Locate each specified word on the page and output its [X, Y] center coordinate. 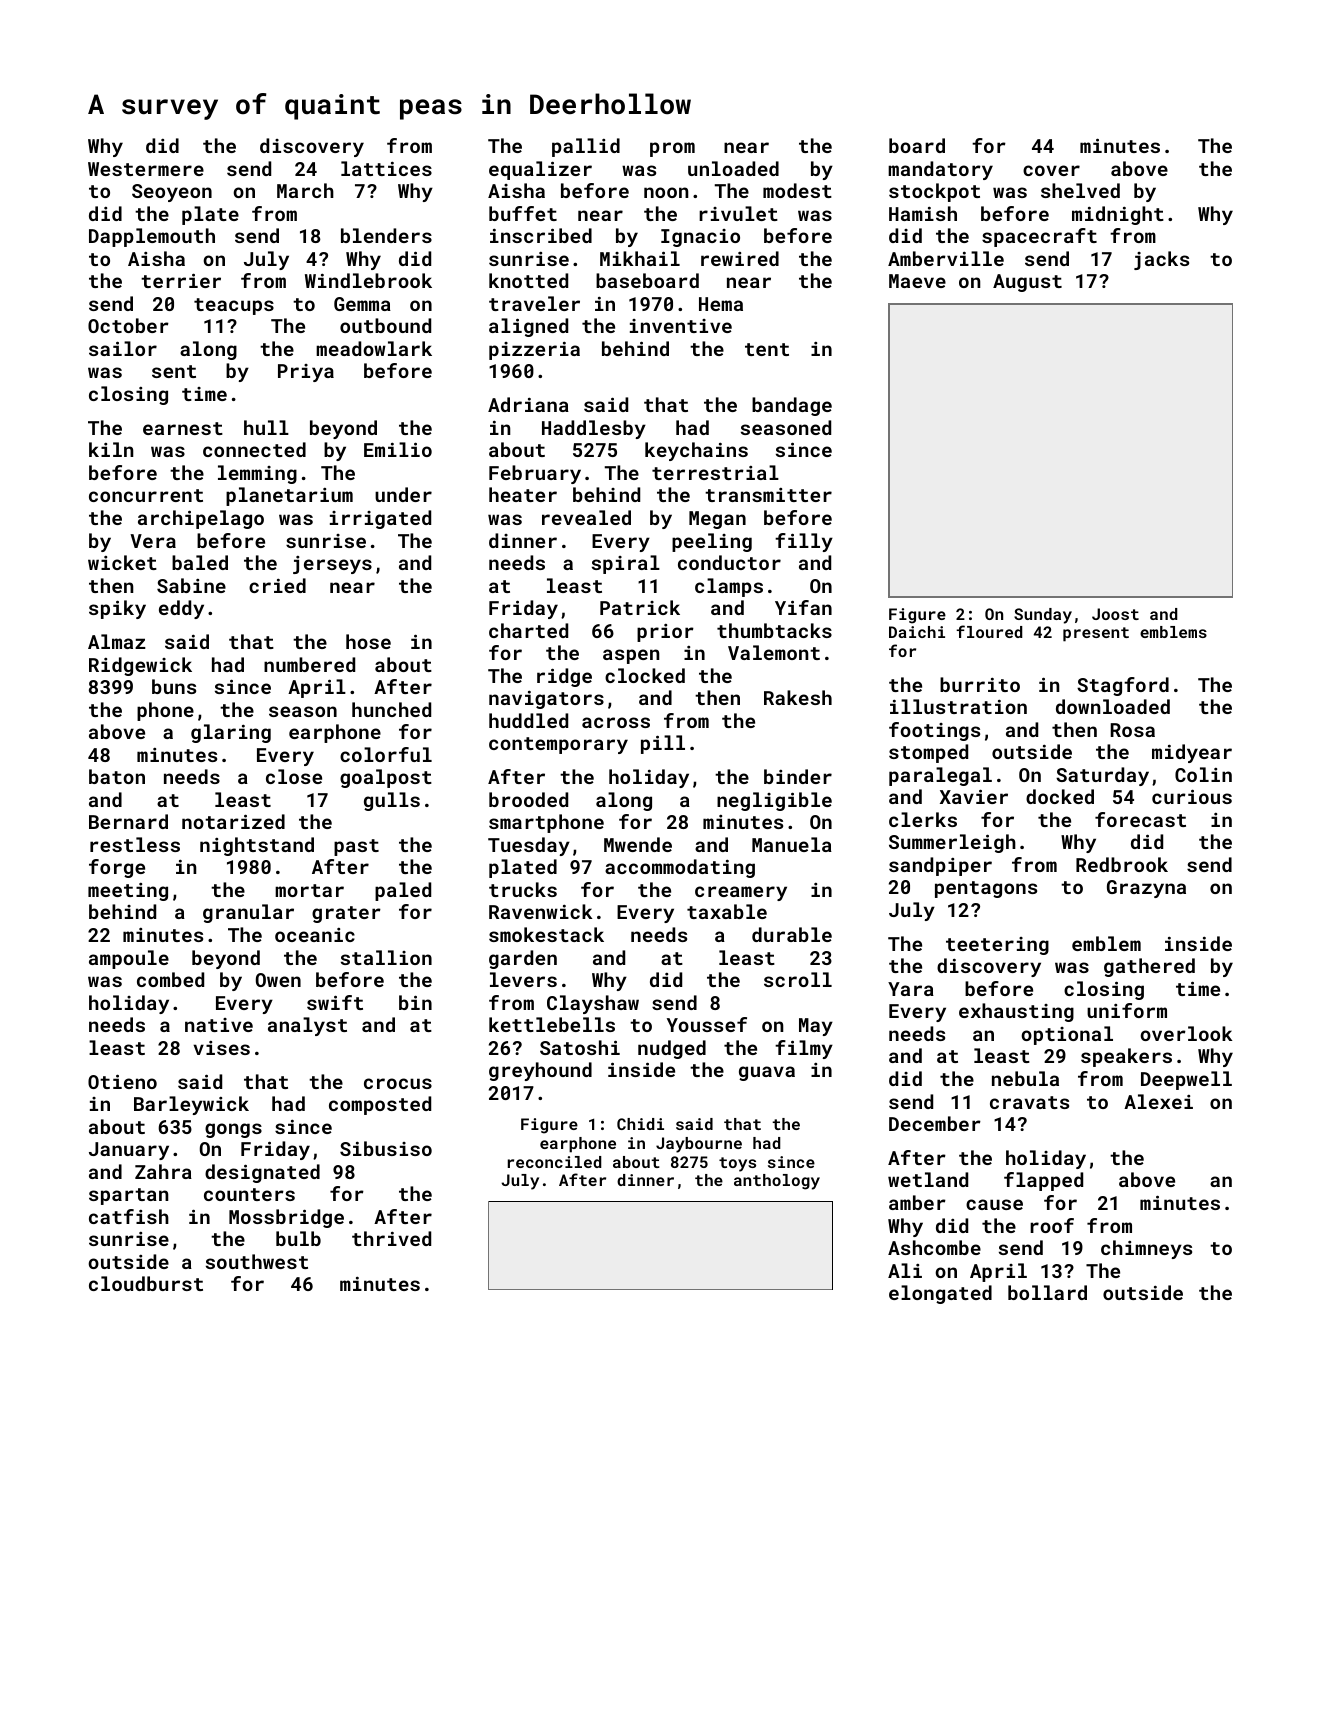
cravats [1029, 1102]
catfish [129, 1216]
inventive [681, 326]
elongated [940, 1294]
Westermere [146, 169]
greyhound [540, 1071]
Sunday [1043, 616]
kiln [111, 449]
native [219, 1025]
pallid [586, 147]
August [1027, 283]
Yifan [803, 607]
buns [174, 686]
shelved [1080, 190]
